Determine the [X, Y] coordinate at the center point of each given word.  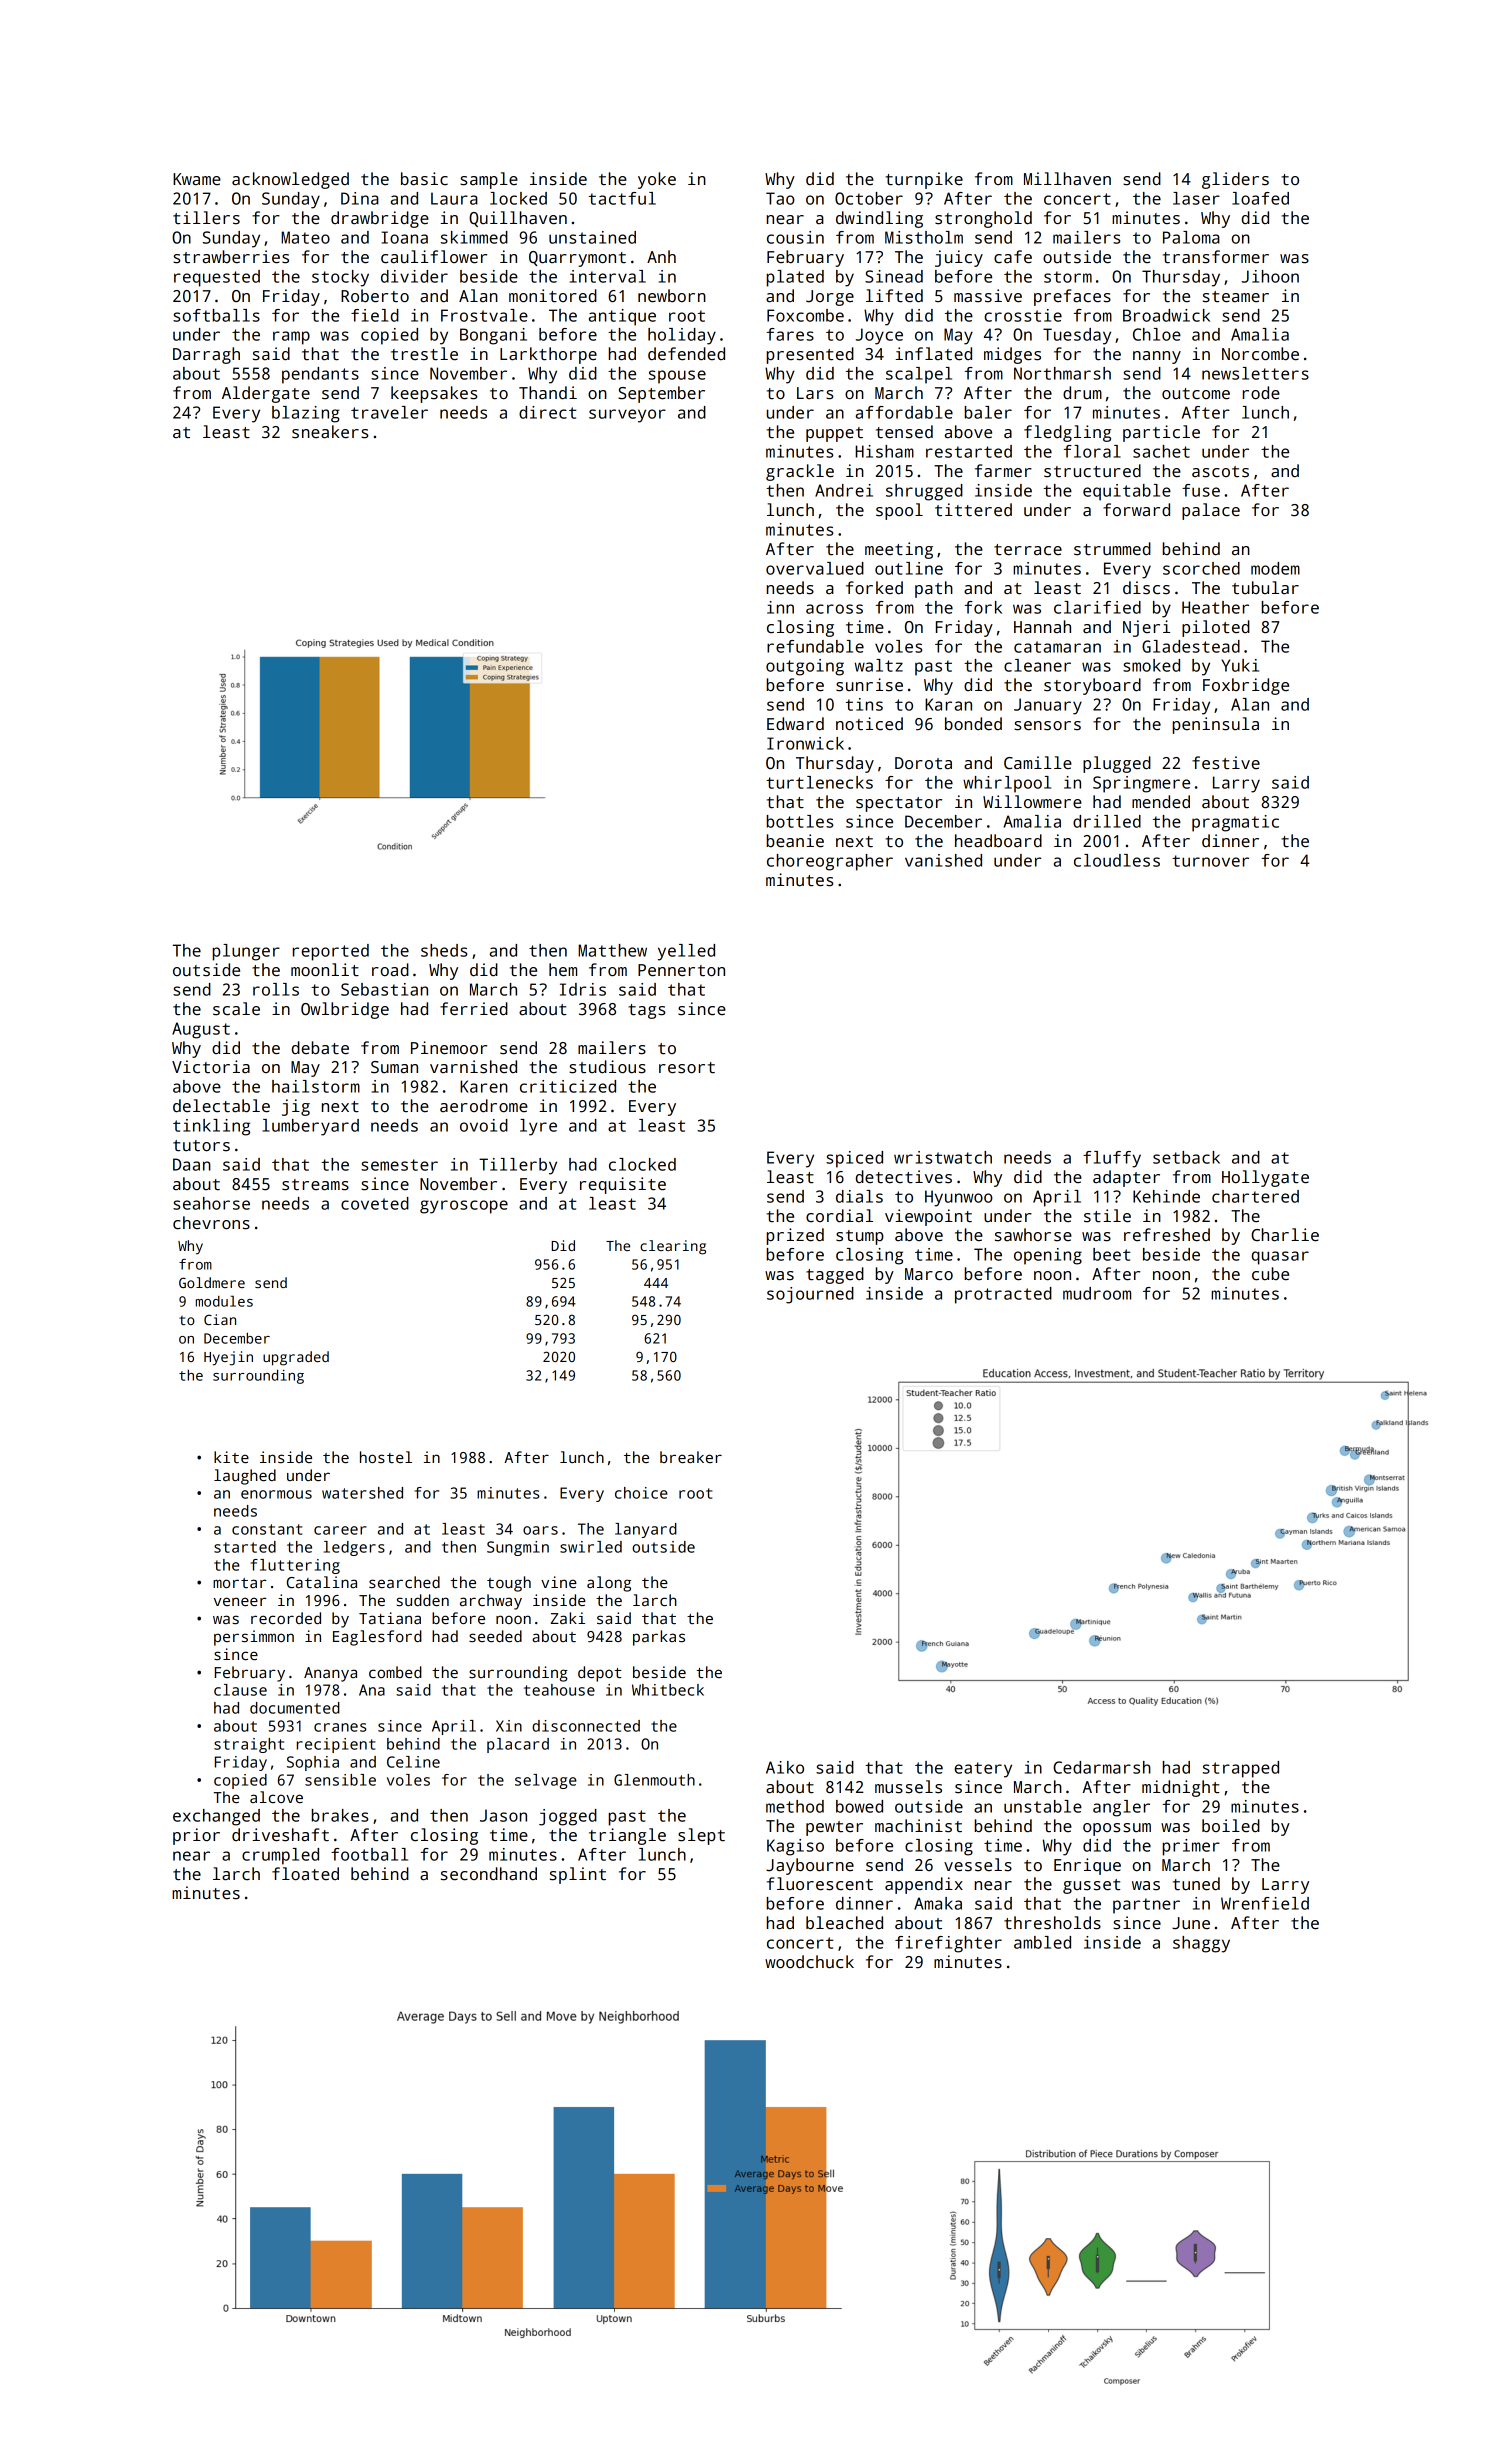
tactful [622, 198]
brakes [340, 1815]
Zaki [567, 1618]
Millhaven [1067, 179]
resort [687, 1068]
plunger [246, 952]
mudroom [1097, 1293]
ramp [291, 338]
